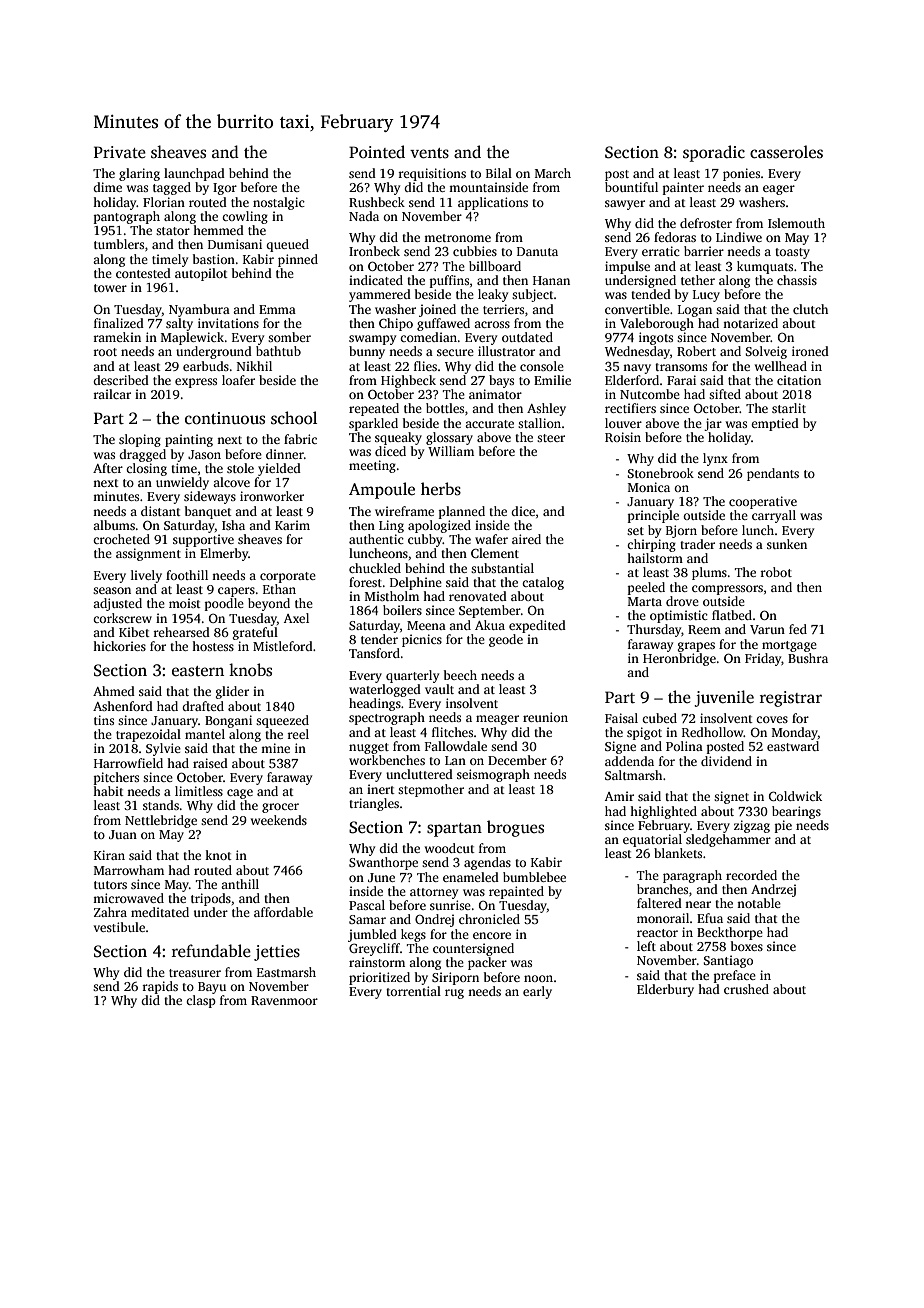 The width and height of the screenshot is (924, 1308). Describe the element at coordinates (787, 544) in the screenshot. I see `sunken` at that location.
